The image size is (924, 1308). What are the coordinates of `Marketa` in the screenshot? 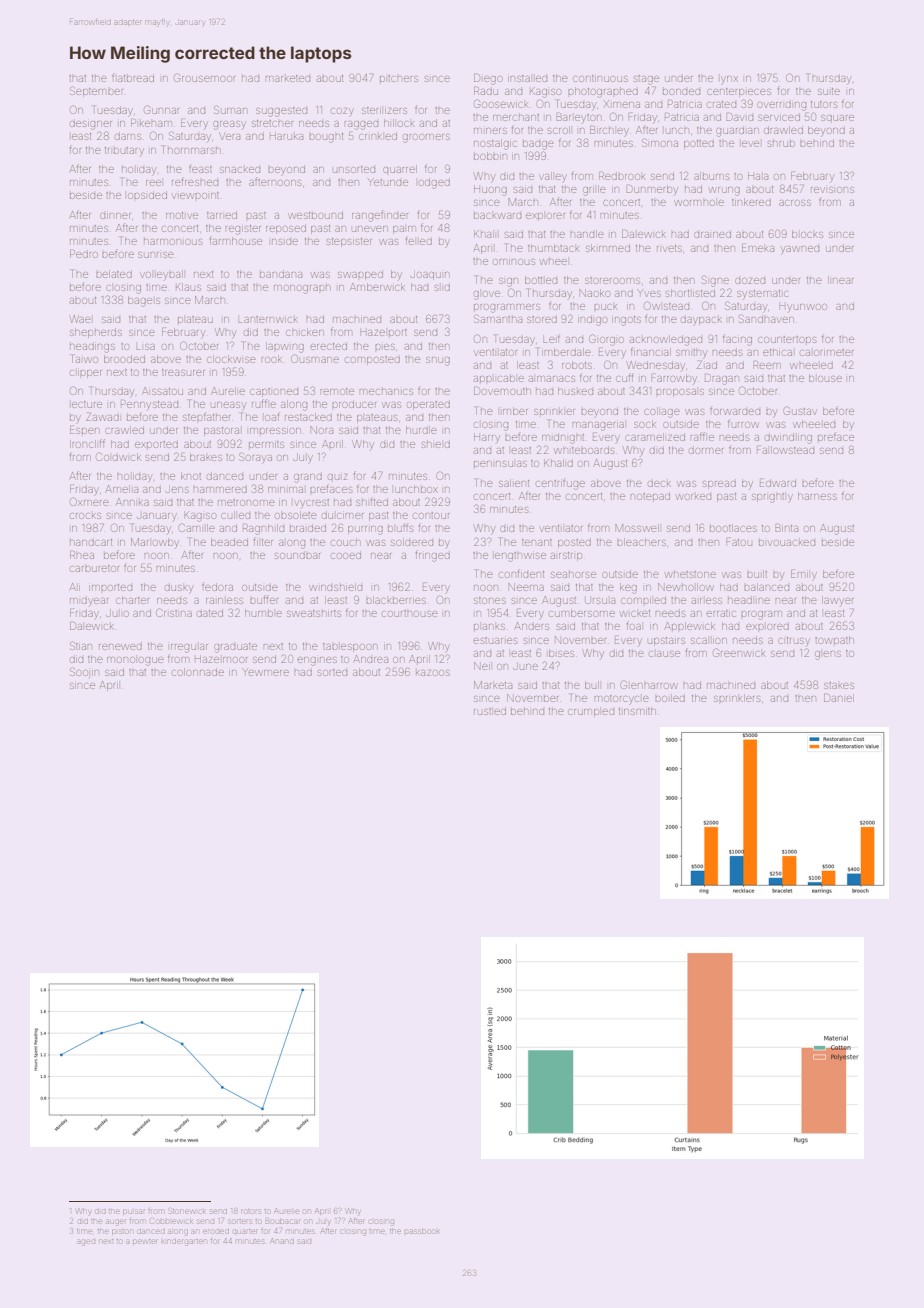 It's located at (493, 685).
